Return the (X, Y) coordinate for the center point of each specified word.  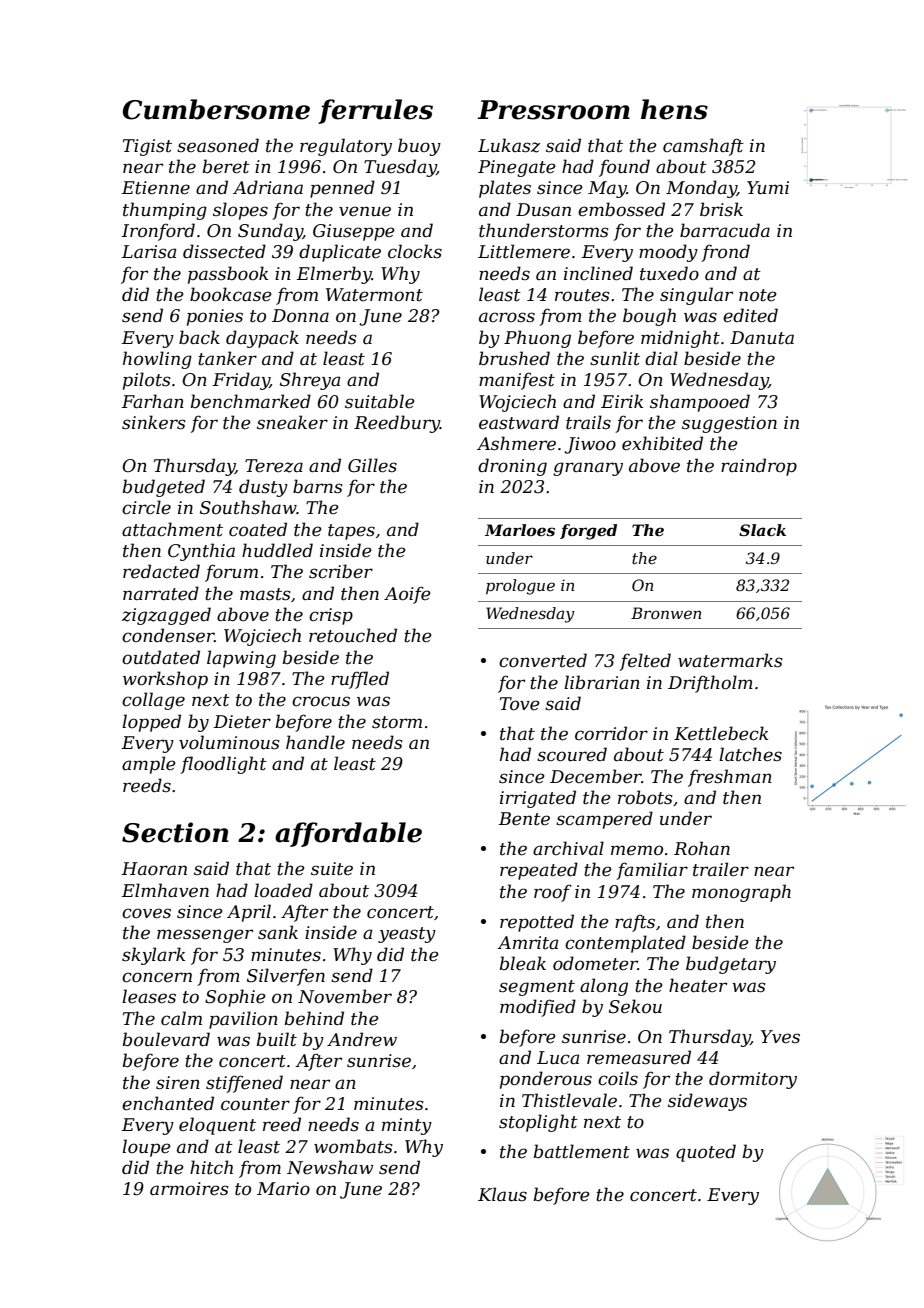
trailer (721, 869)
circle (146, 507)
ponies (215, 317)
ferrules (375, 111)
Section (175, 832)
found (624, 168)
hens (674, 109)
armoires (189, 1189)
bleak (522, 963)
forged (588, 532)
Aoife (407, 595)
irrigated (538, 799)
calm (181, 1018)
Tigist (147, 147)
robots (645, 797)
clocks (415, 251)
